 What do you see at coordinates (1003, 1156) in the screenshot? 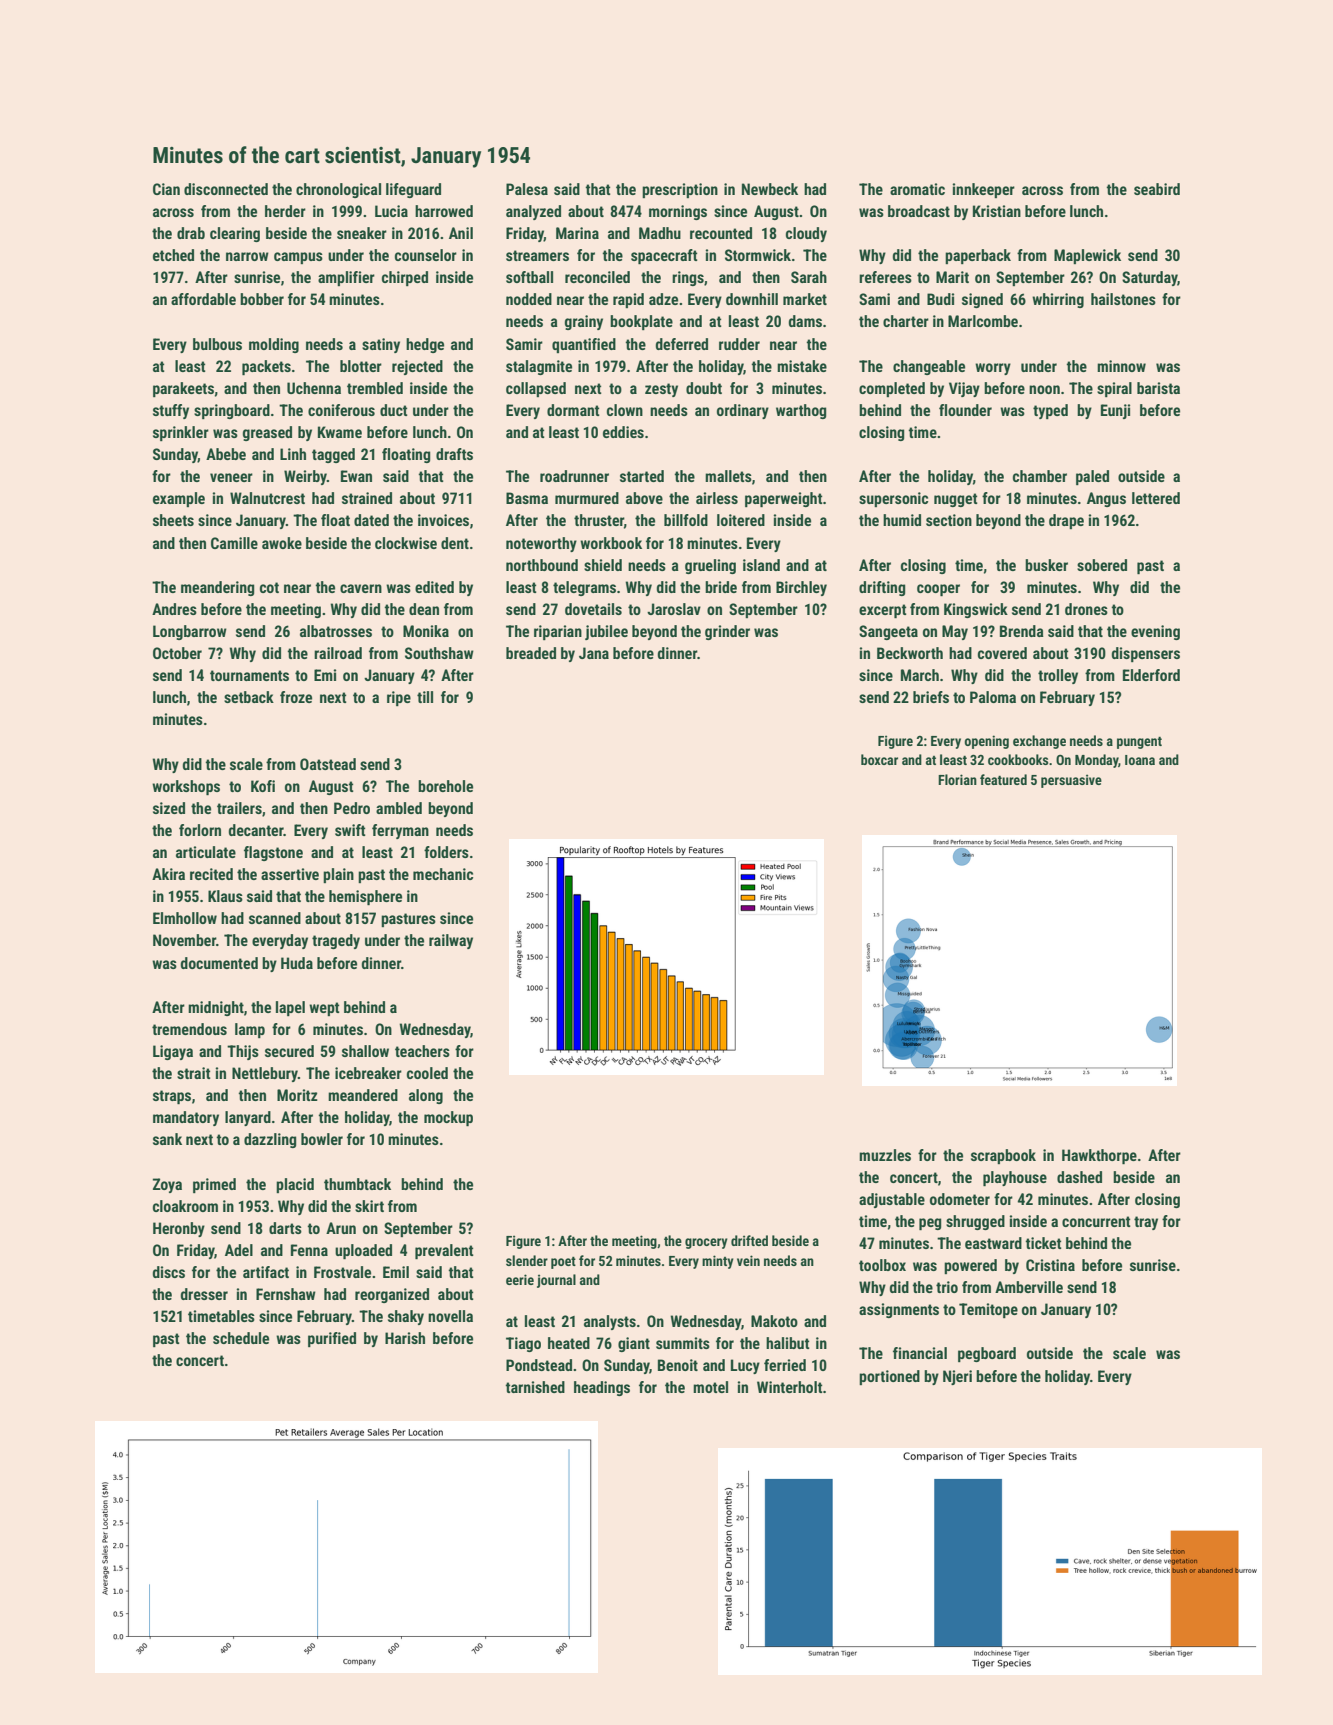
I see `scrapbook` at bounding box center [1003, 1156].
